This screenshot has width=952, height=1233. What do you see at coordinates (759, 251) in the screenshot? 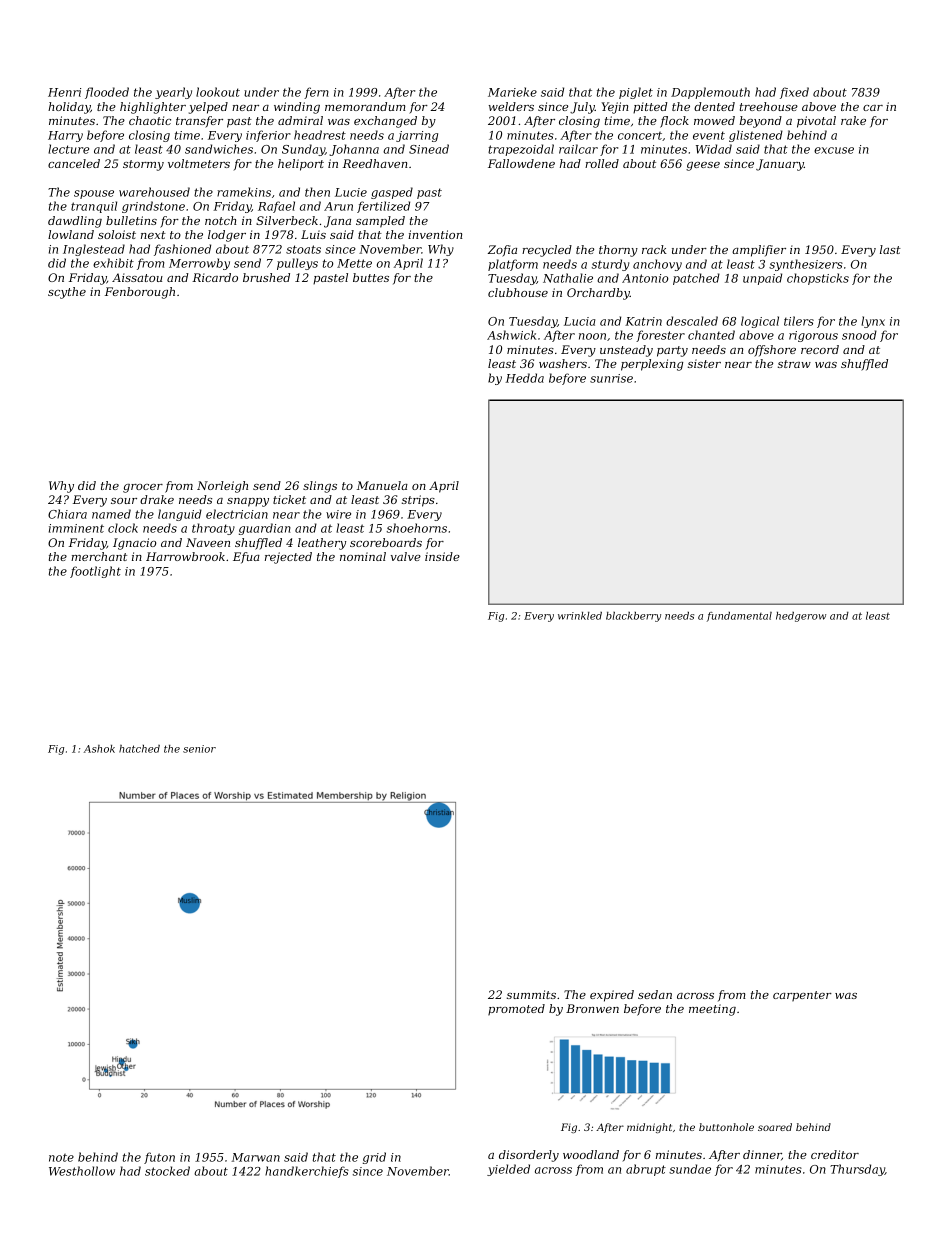
I see `amplifier` at bounding box center [759, 251].
